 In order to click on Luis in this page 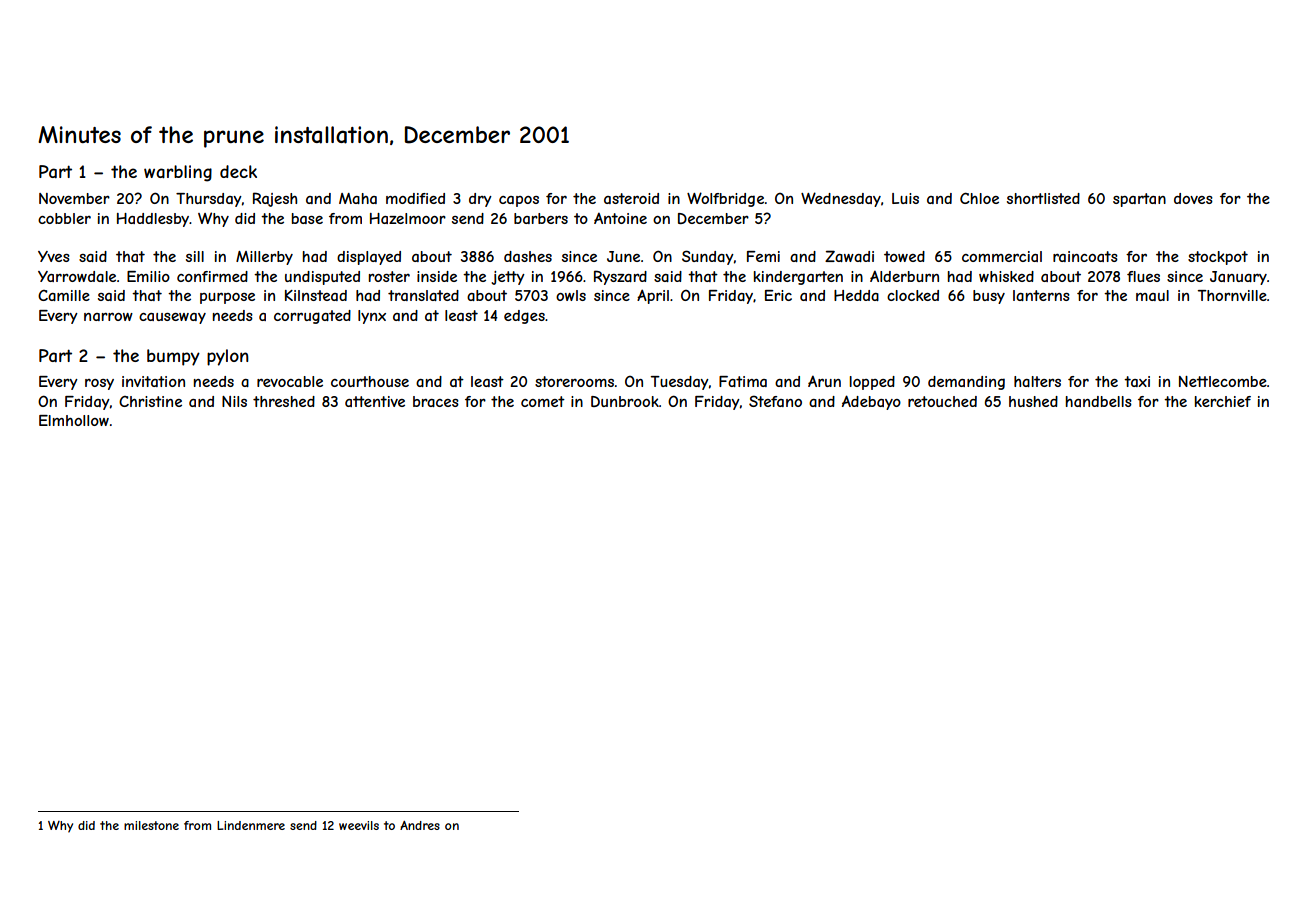, I will do `click(905, 198)`.
